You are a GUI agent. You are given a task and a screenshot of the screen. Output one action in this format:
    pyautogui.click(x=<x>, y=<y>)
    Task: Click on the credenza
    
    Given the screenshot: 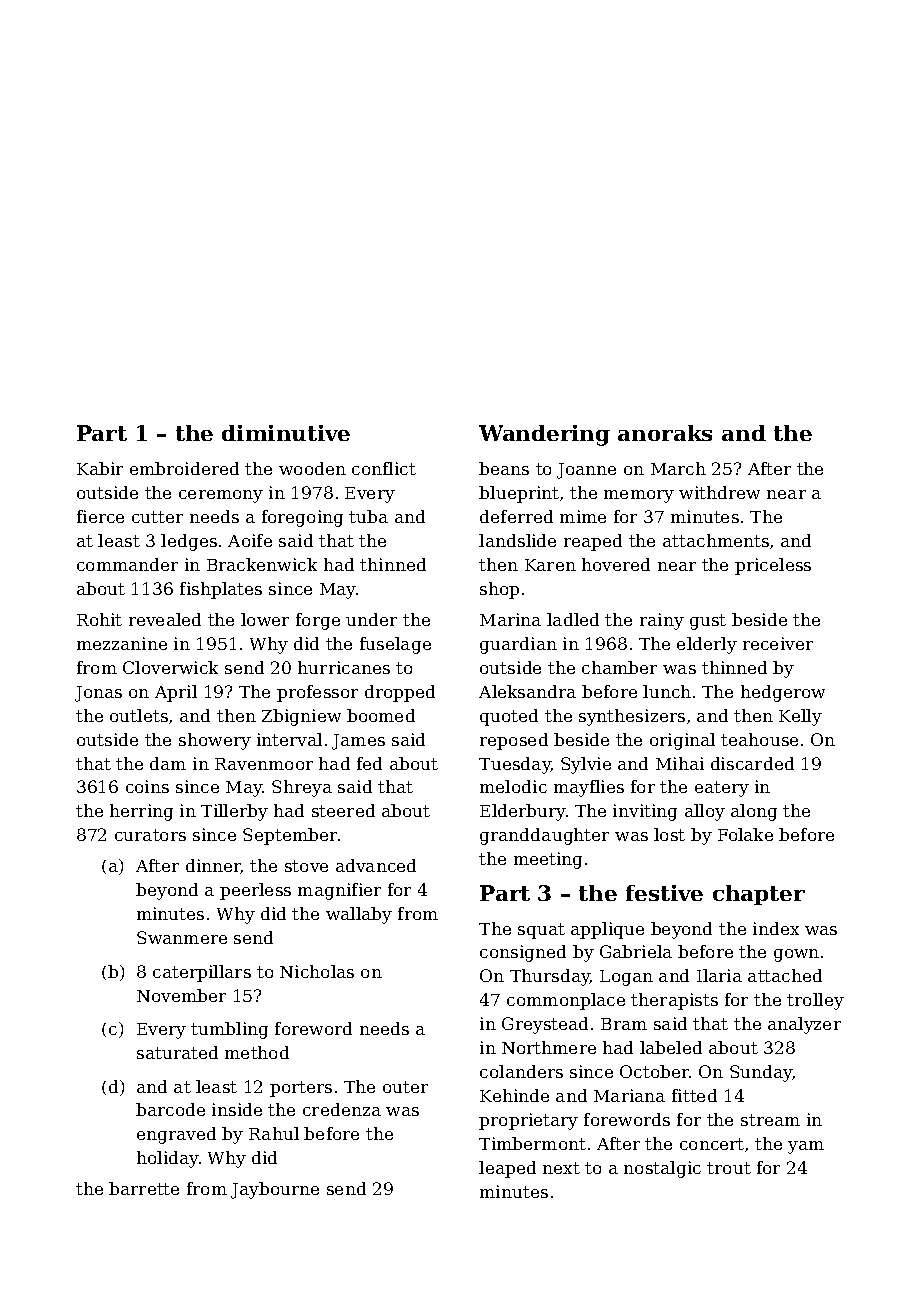 What is the action you would take?
    pyautogui.click(x=342, y=1109)
